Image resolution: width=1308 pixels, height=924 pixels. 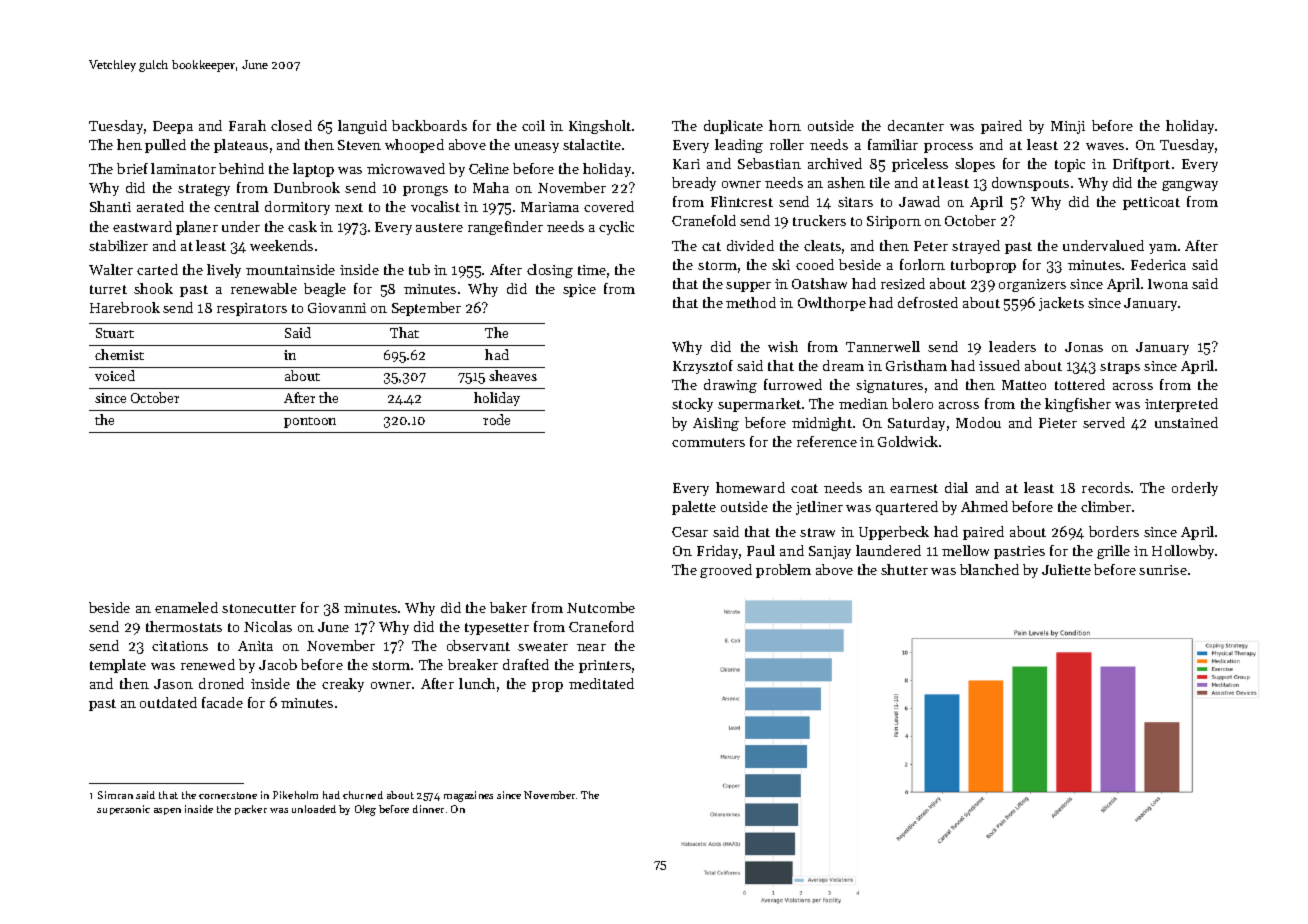 I want to click on closing, so click(x=550, y=271).
